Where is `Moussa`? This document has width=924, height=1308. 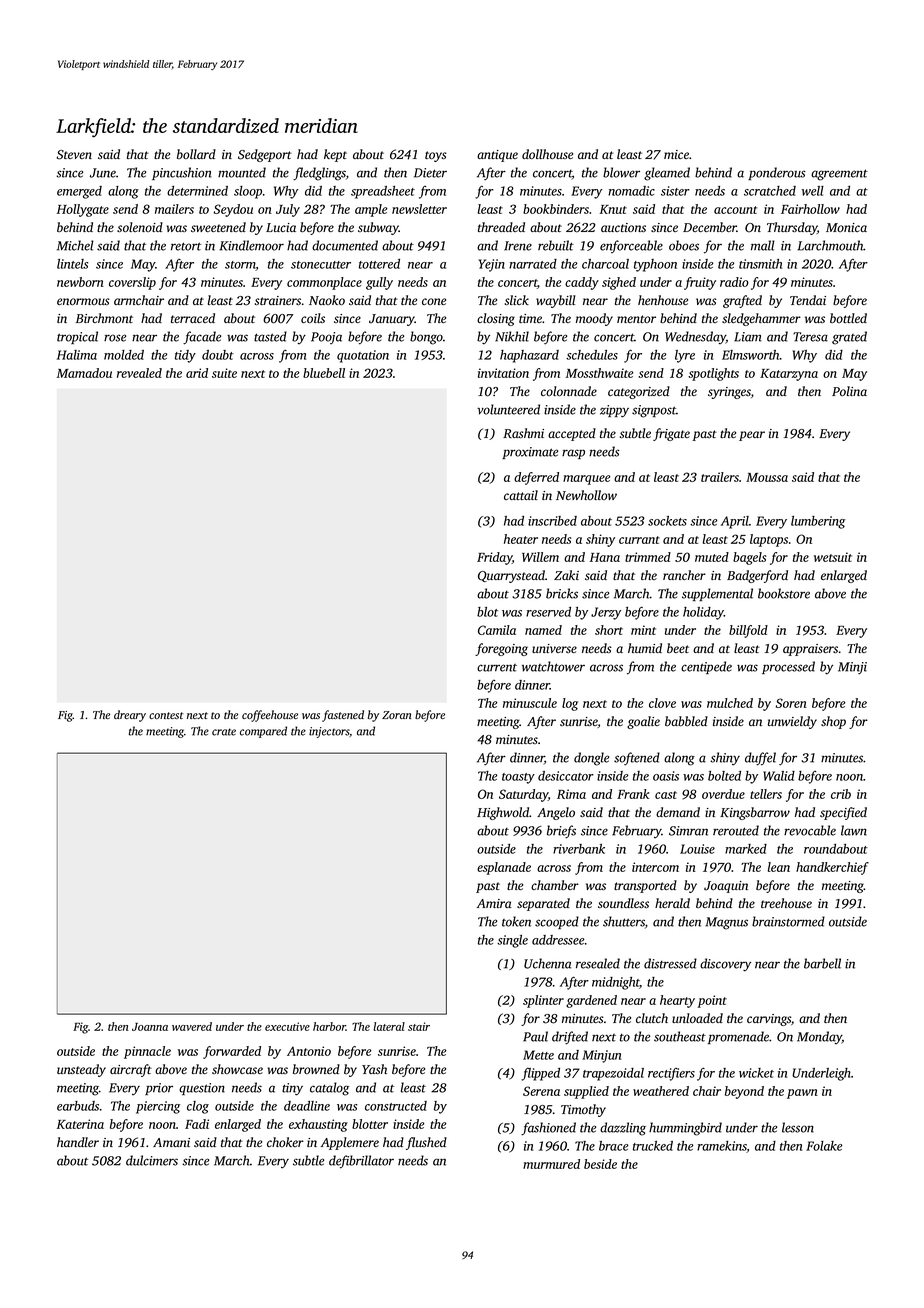 Moussa is located at coordinates (767, 477).
